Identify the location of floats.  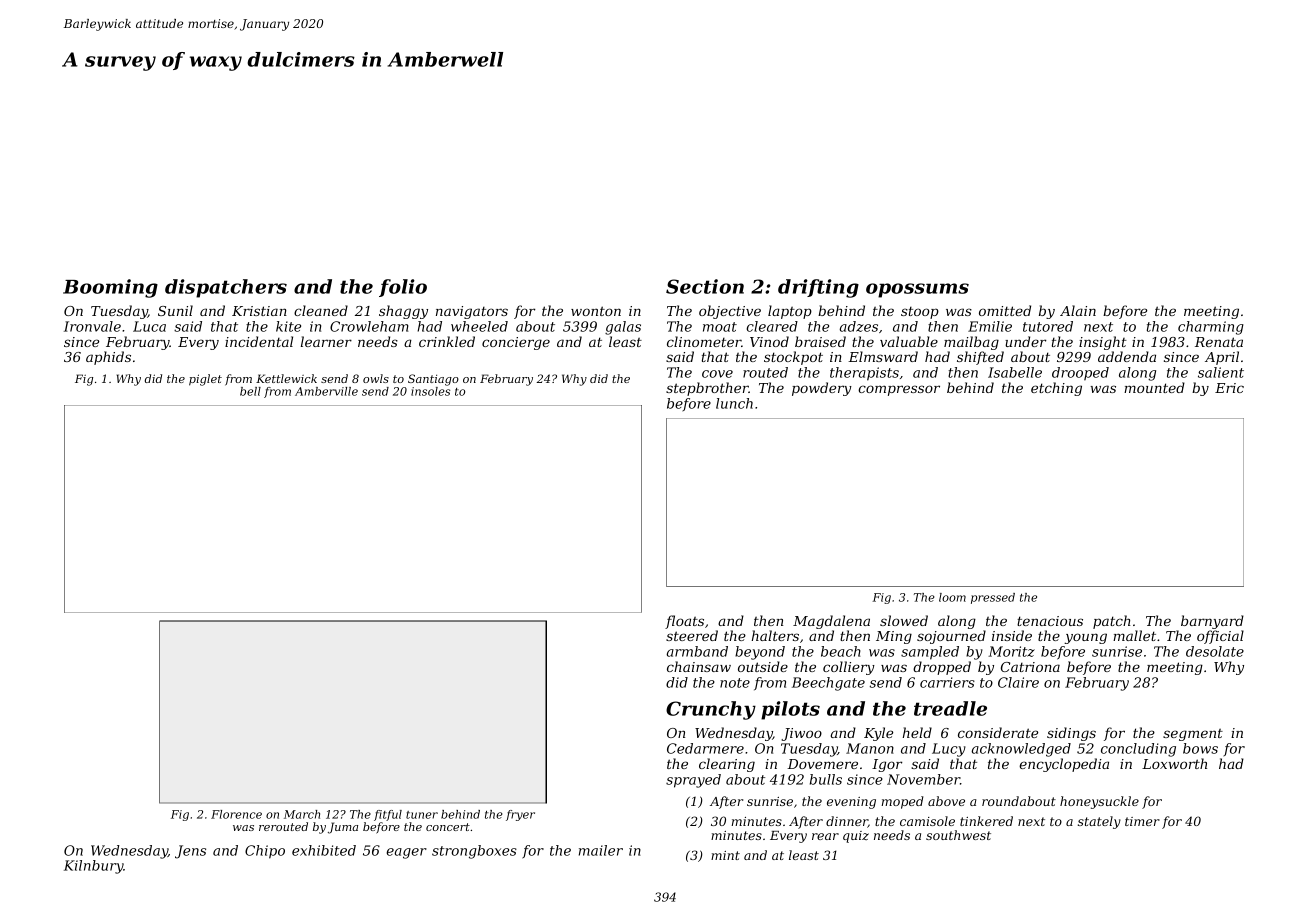
(684, 622).
